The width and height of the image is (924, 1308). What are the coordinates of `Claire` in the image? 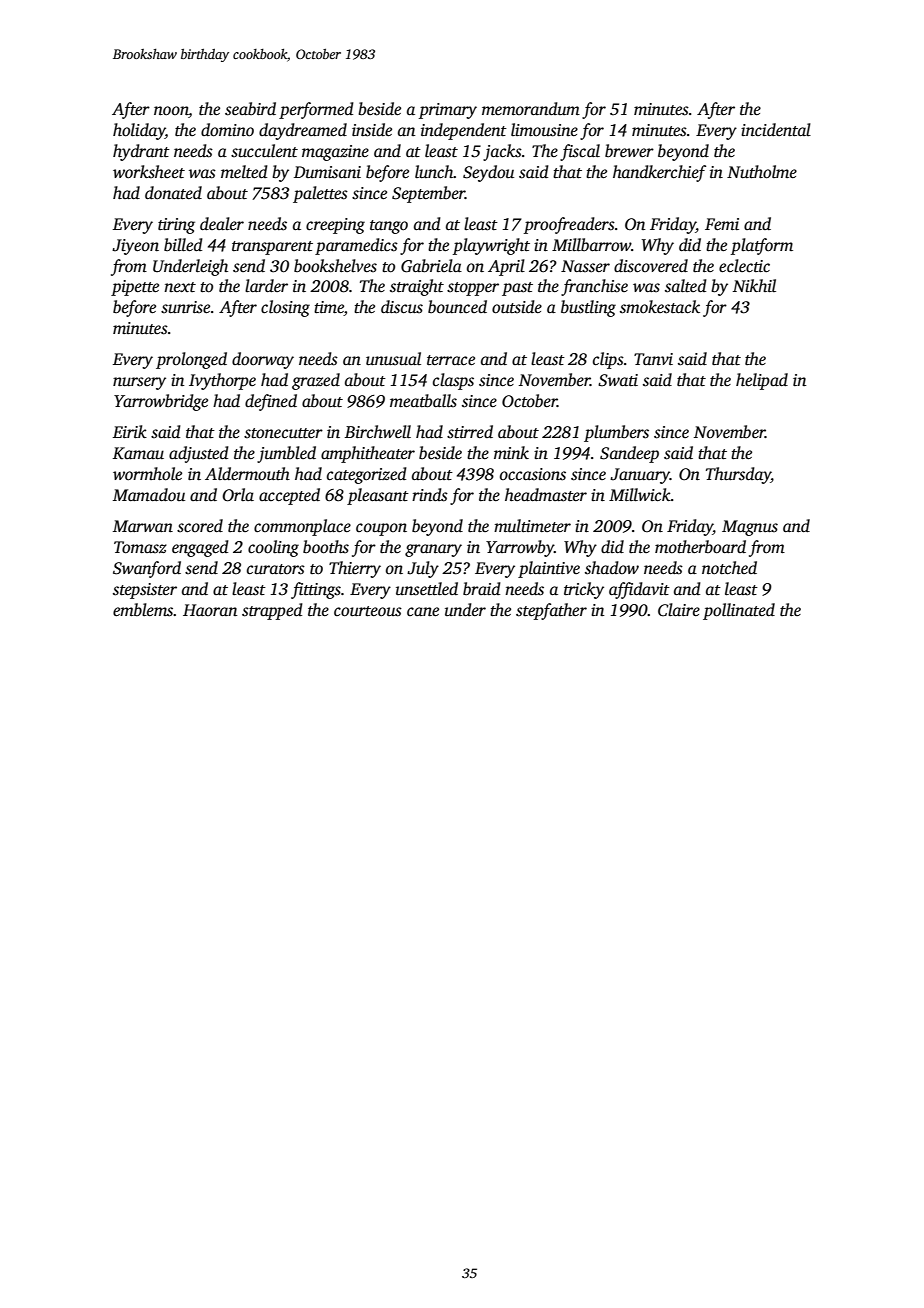 It's located at (679, 610).
